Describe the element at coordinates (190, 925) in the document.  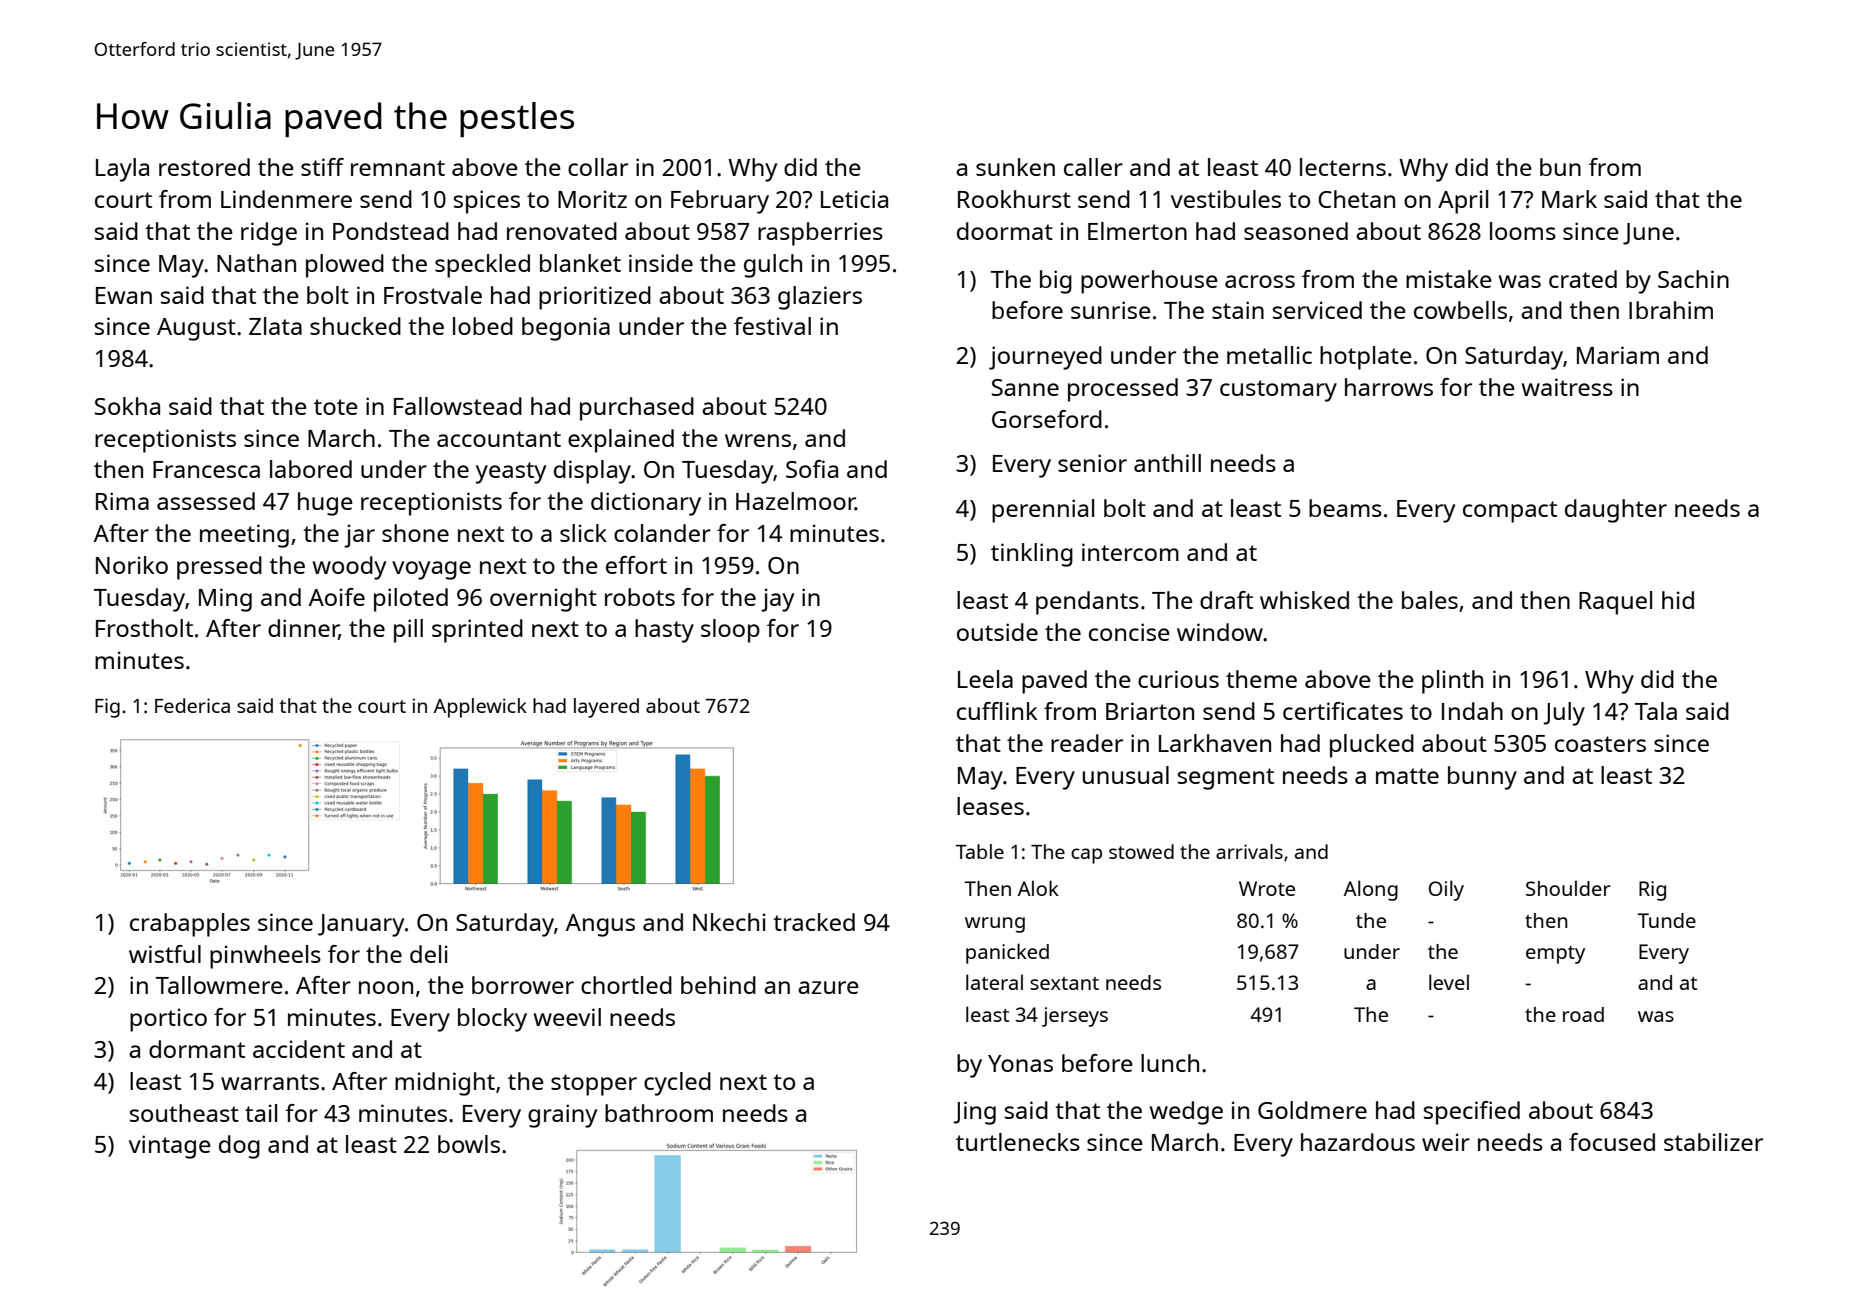
I see `crabapples` at that location.
